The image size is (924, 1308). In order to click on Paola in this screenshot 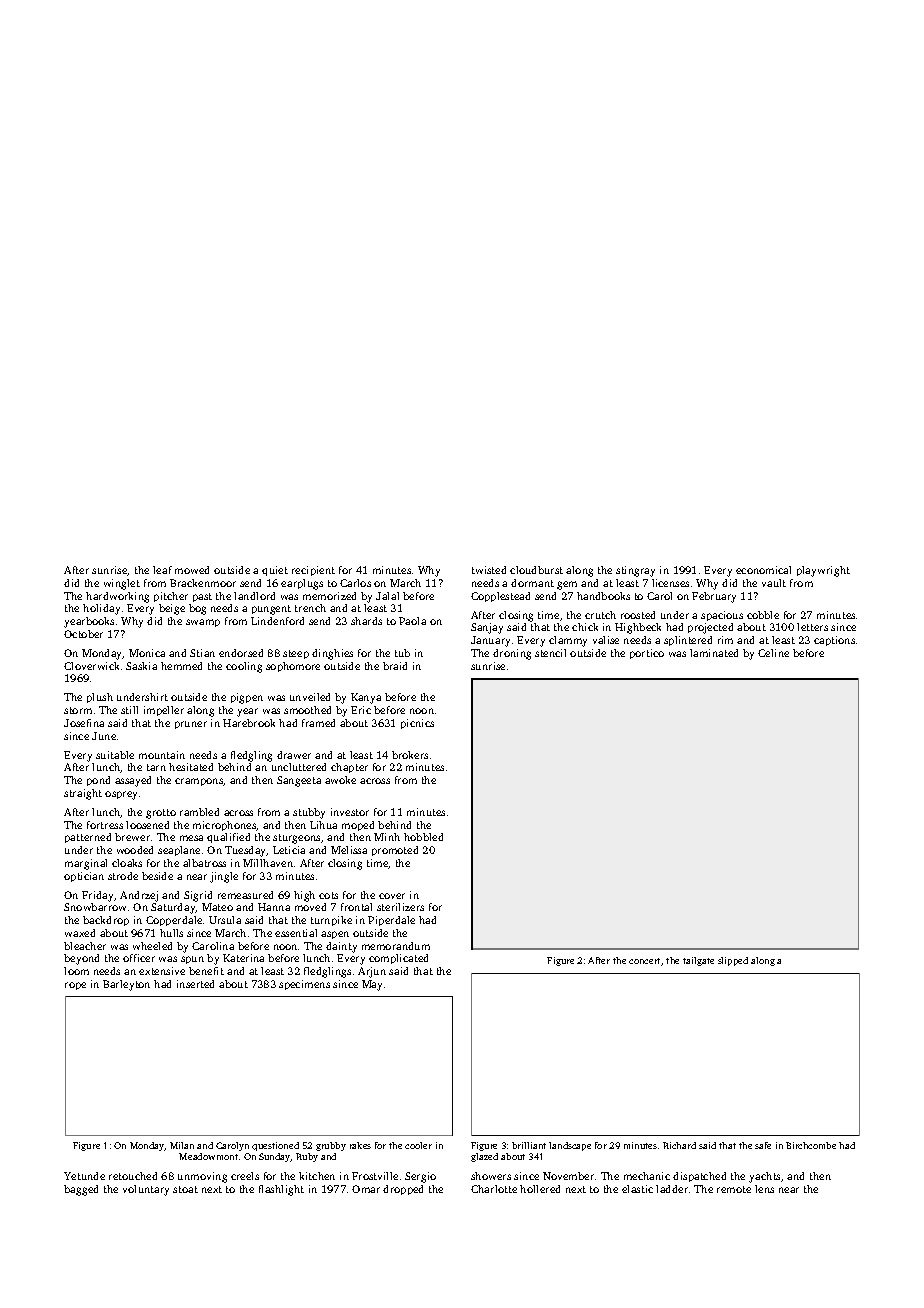, I will do `click(412, 621)`.
